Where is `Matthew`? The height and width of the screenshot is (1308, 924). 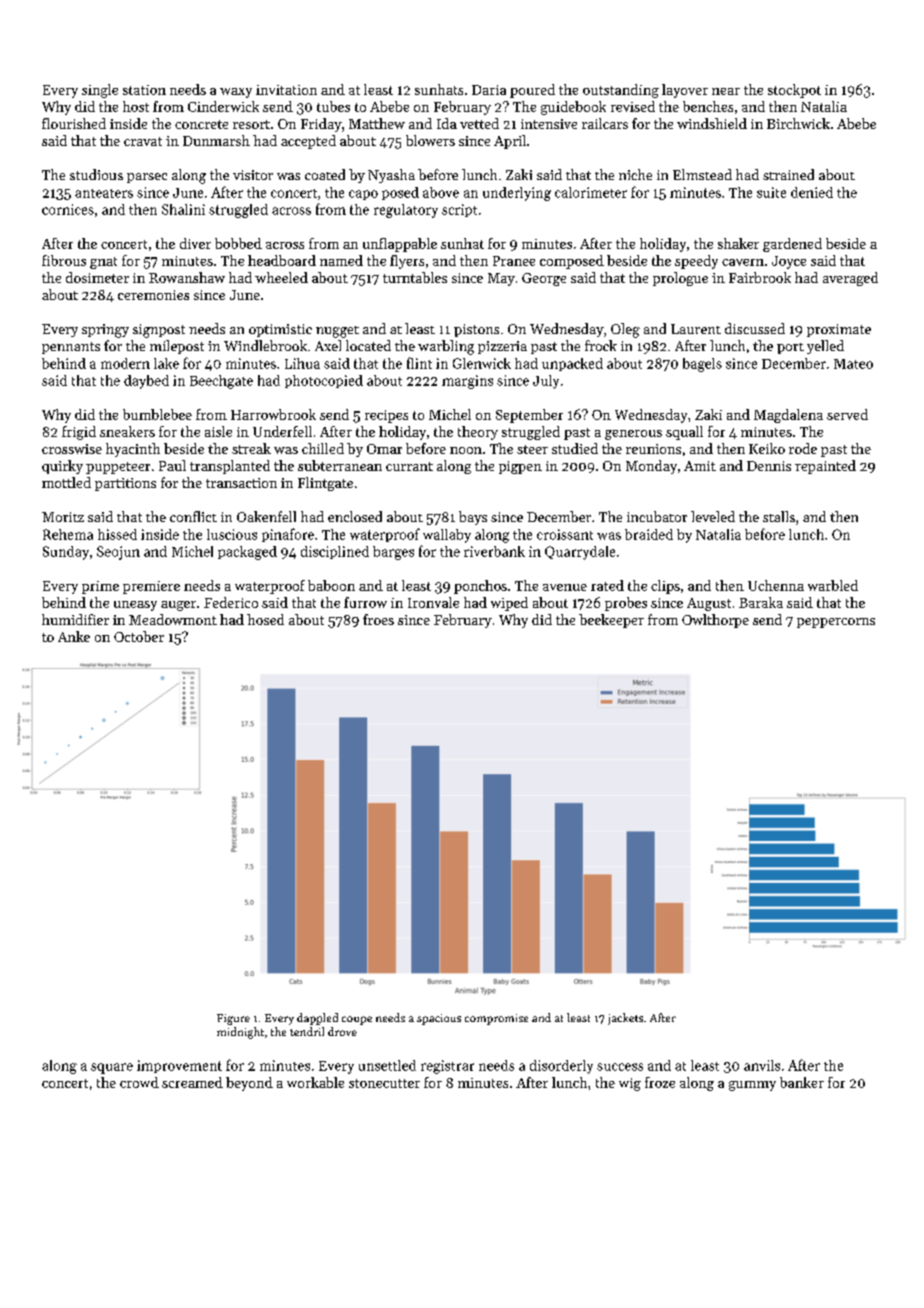
Matthew is located at coordinates (377, 123).
